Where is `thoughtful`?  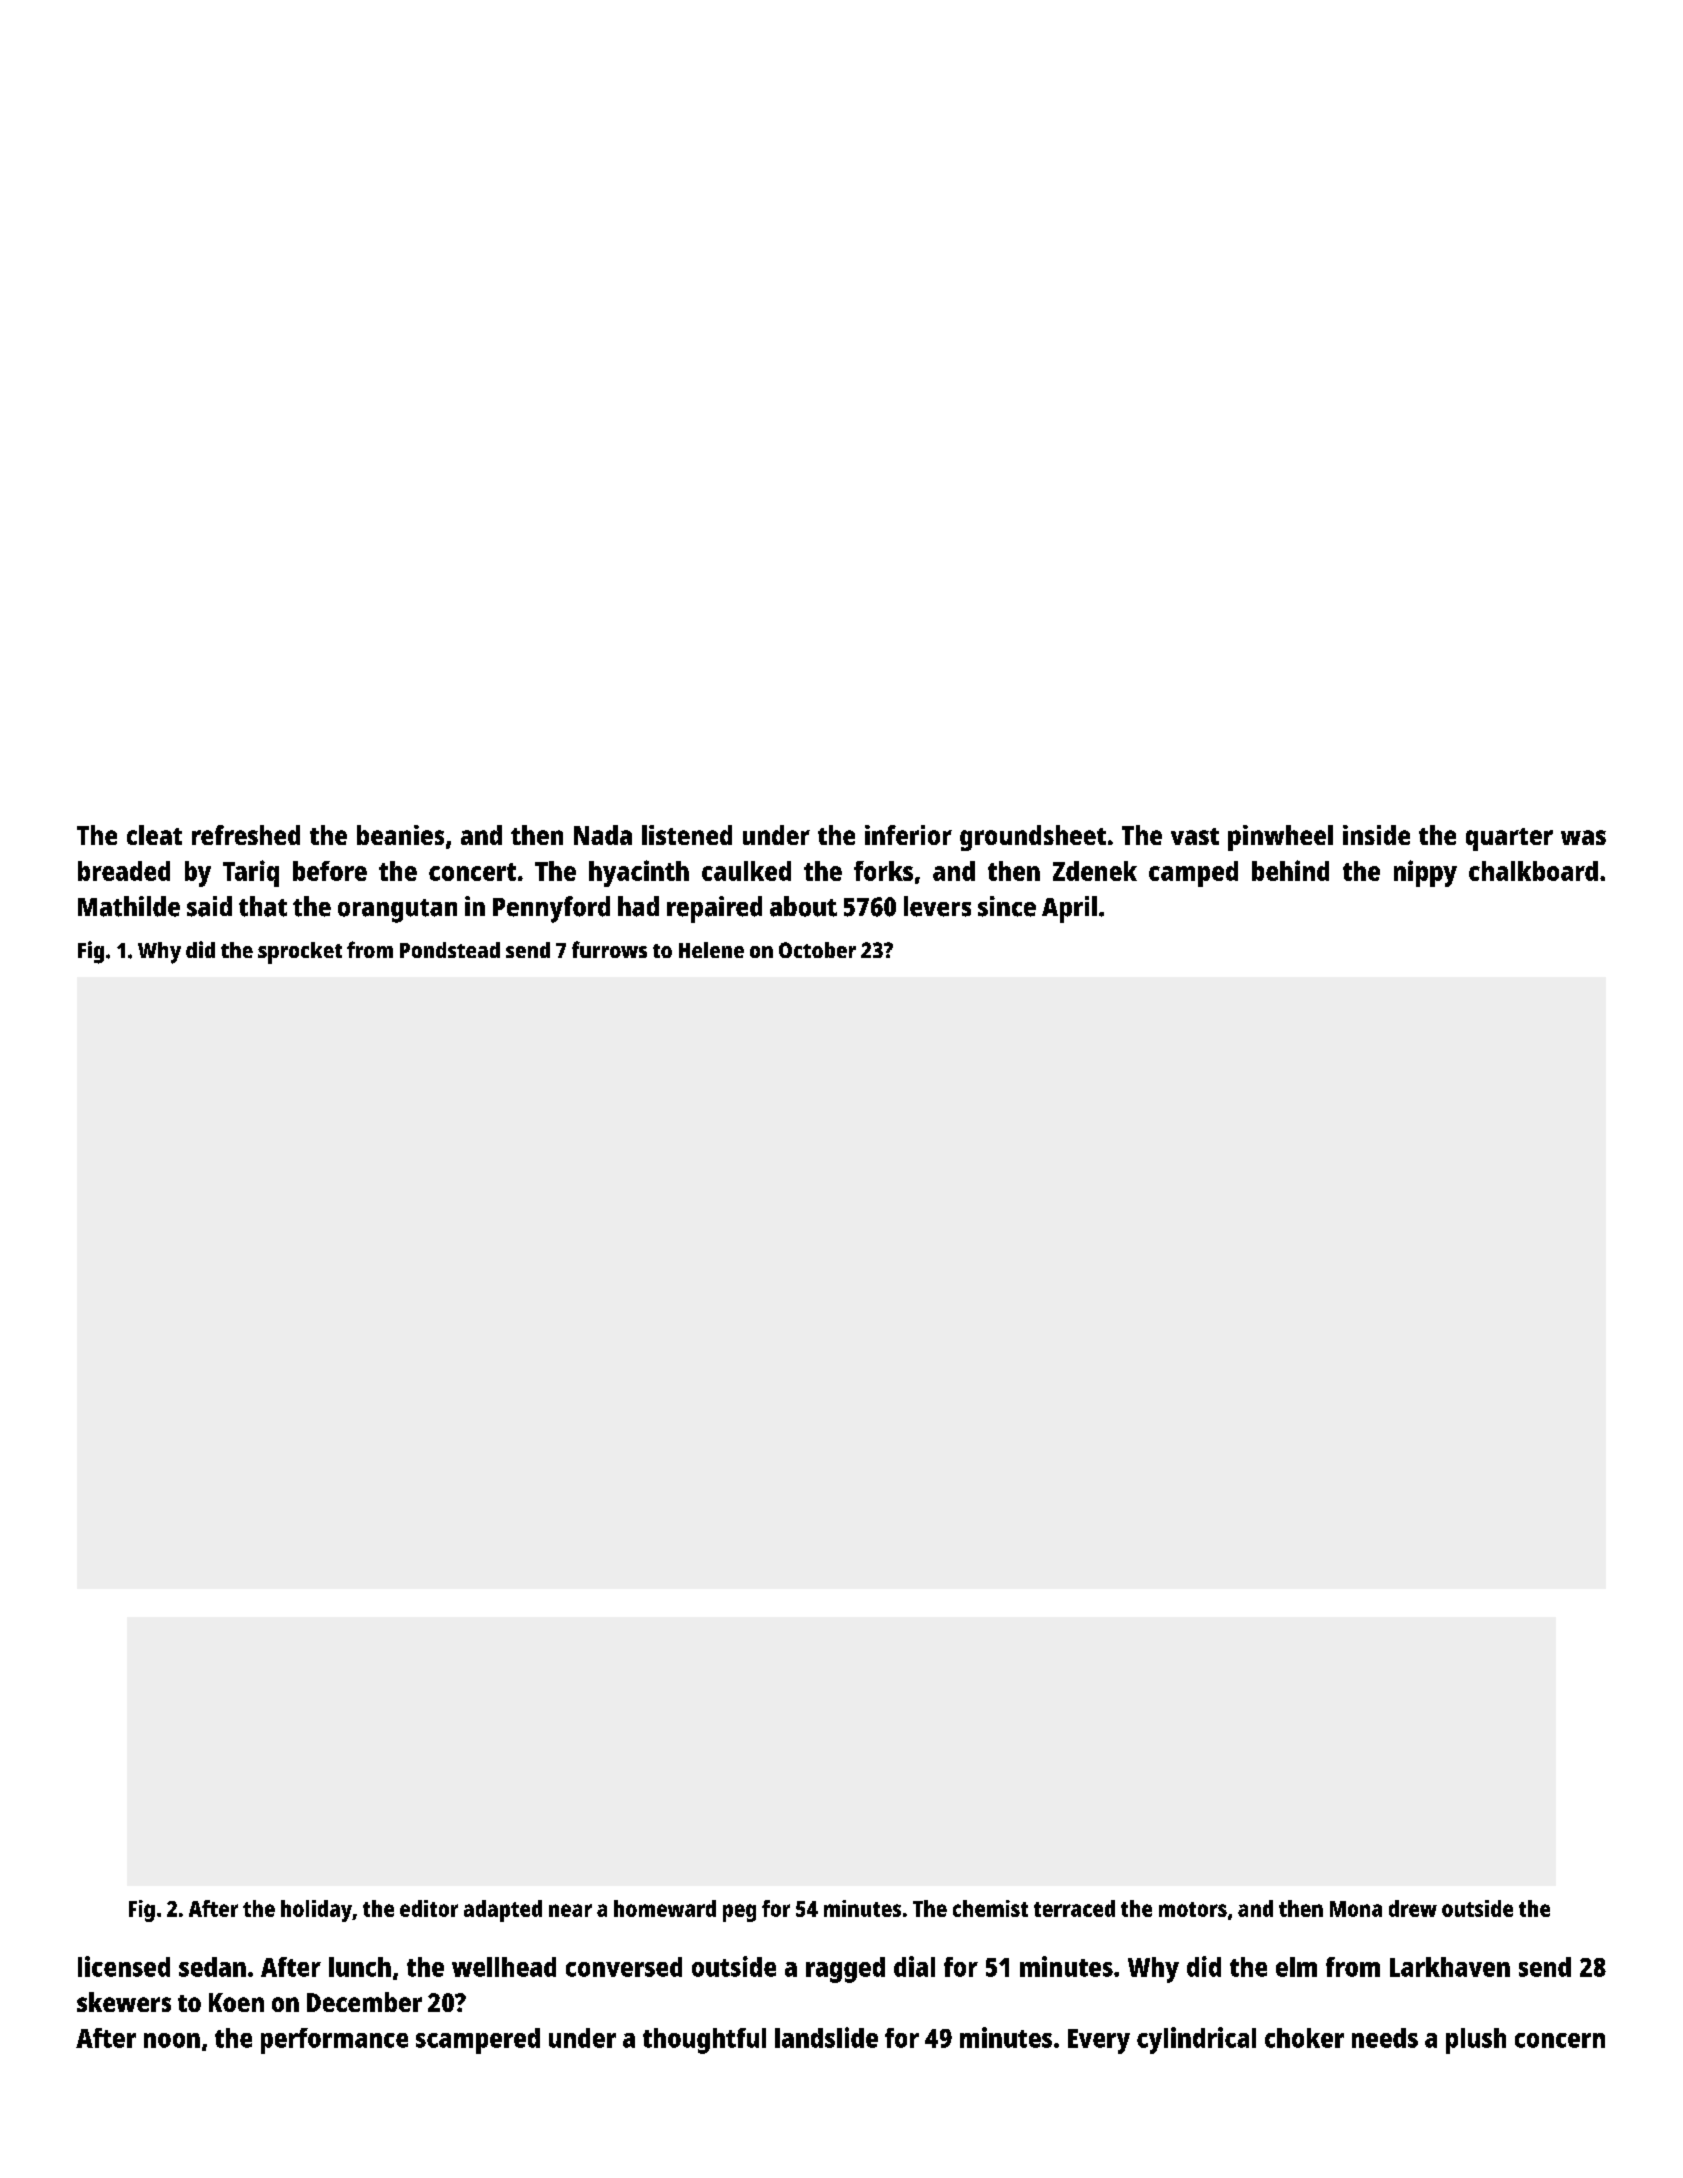 thoughtful is located at coordinates (704, 2041).
